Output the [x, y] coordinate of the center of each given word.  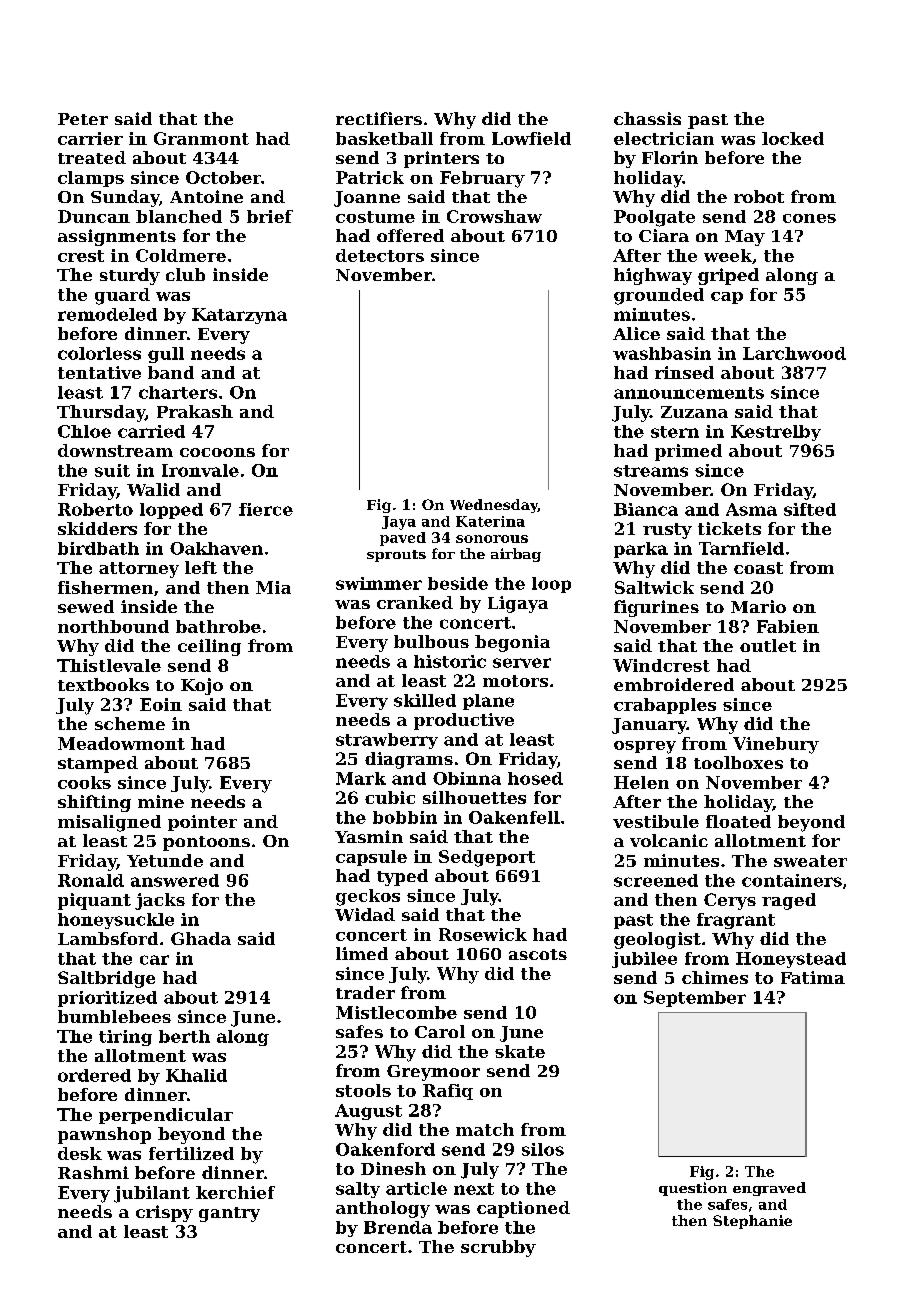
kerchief [235, 1192]
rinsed [684, 372]
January [649, 726]
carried [151, 431]
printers [441, 159]
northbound [113, 626]
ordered [94, 1075]
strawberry [387, 741]
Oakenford [385, 1149]
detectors [380, 255]
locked [793, 138]
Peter [83, 119]
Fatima [813, 977]
